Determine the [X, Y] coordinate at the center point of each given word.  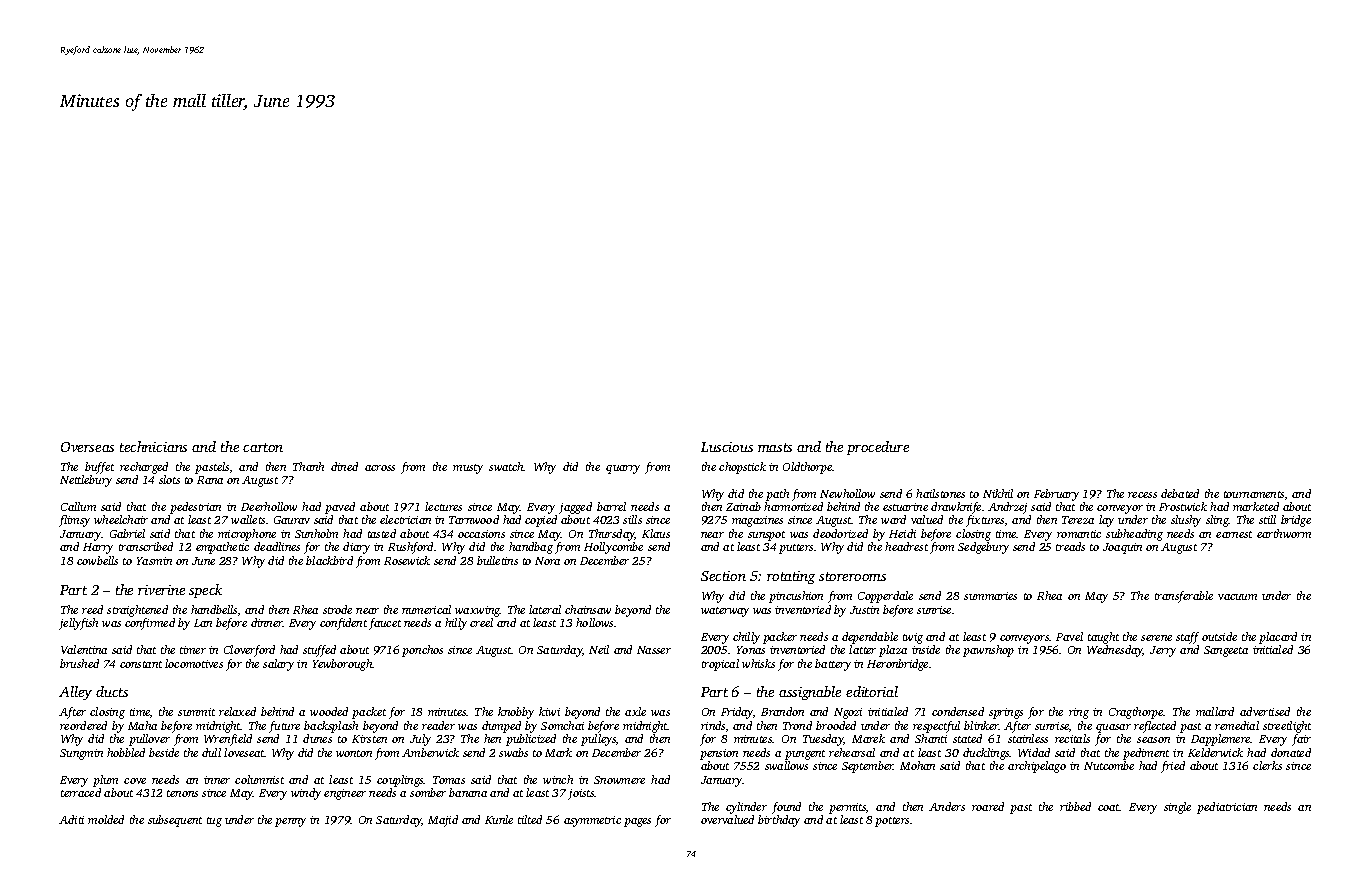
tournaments [1254, 494]
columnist [259, 779]
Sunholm [316, 533]
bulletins [497, 560]
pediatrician [1227, 808]
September [868, 767]
